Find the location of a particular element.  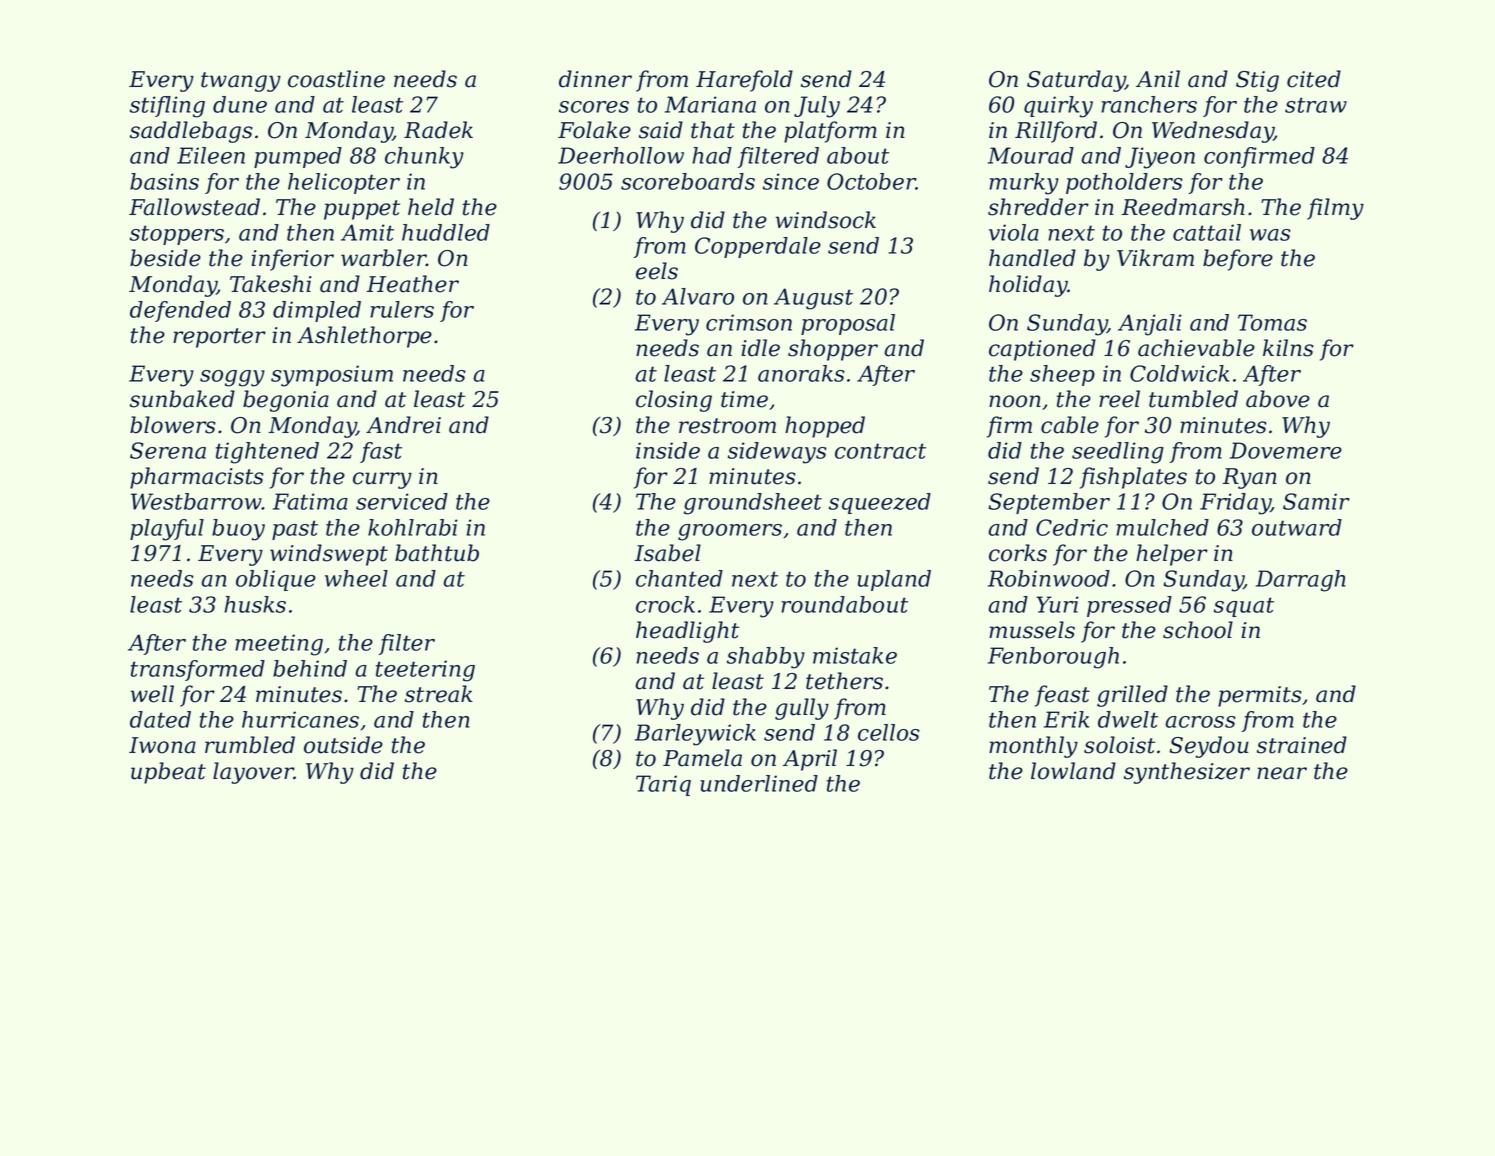

kilns is located at coordinates (1288, 348).
